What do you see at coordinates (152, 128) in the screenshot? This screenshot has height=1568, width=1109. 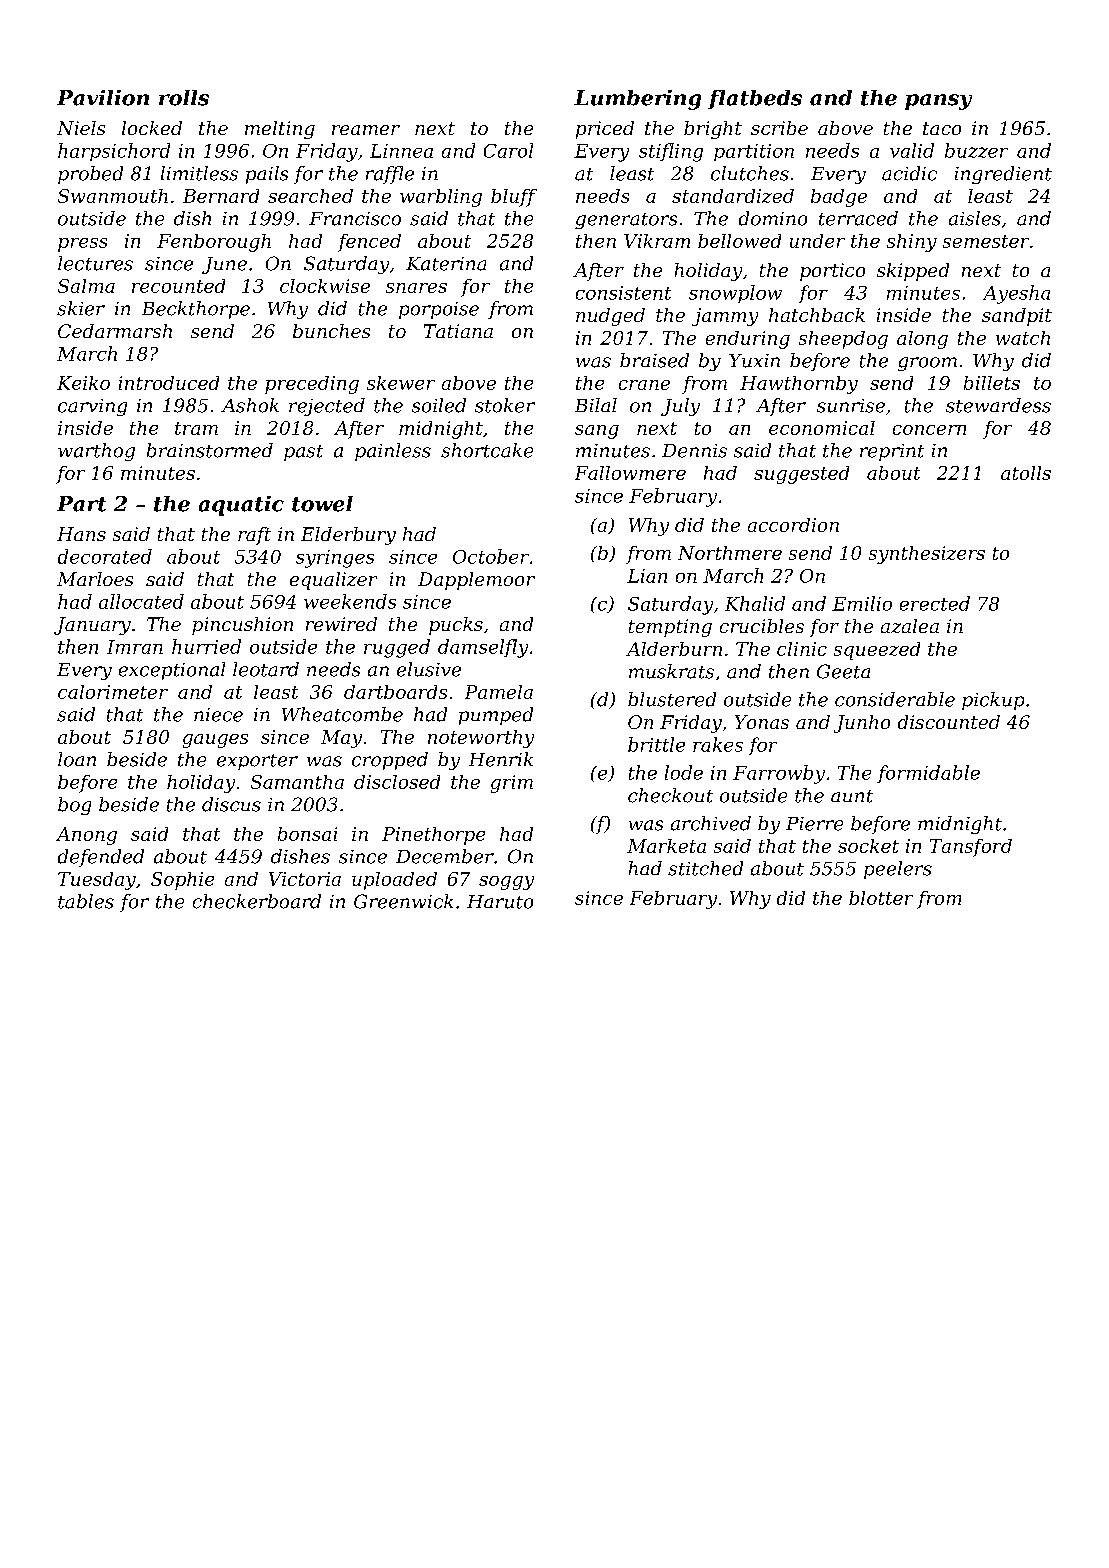 I see `locked` at bounding box center [152, 128].
